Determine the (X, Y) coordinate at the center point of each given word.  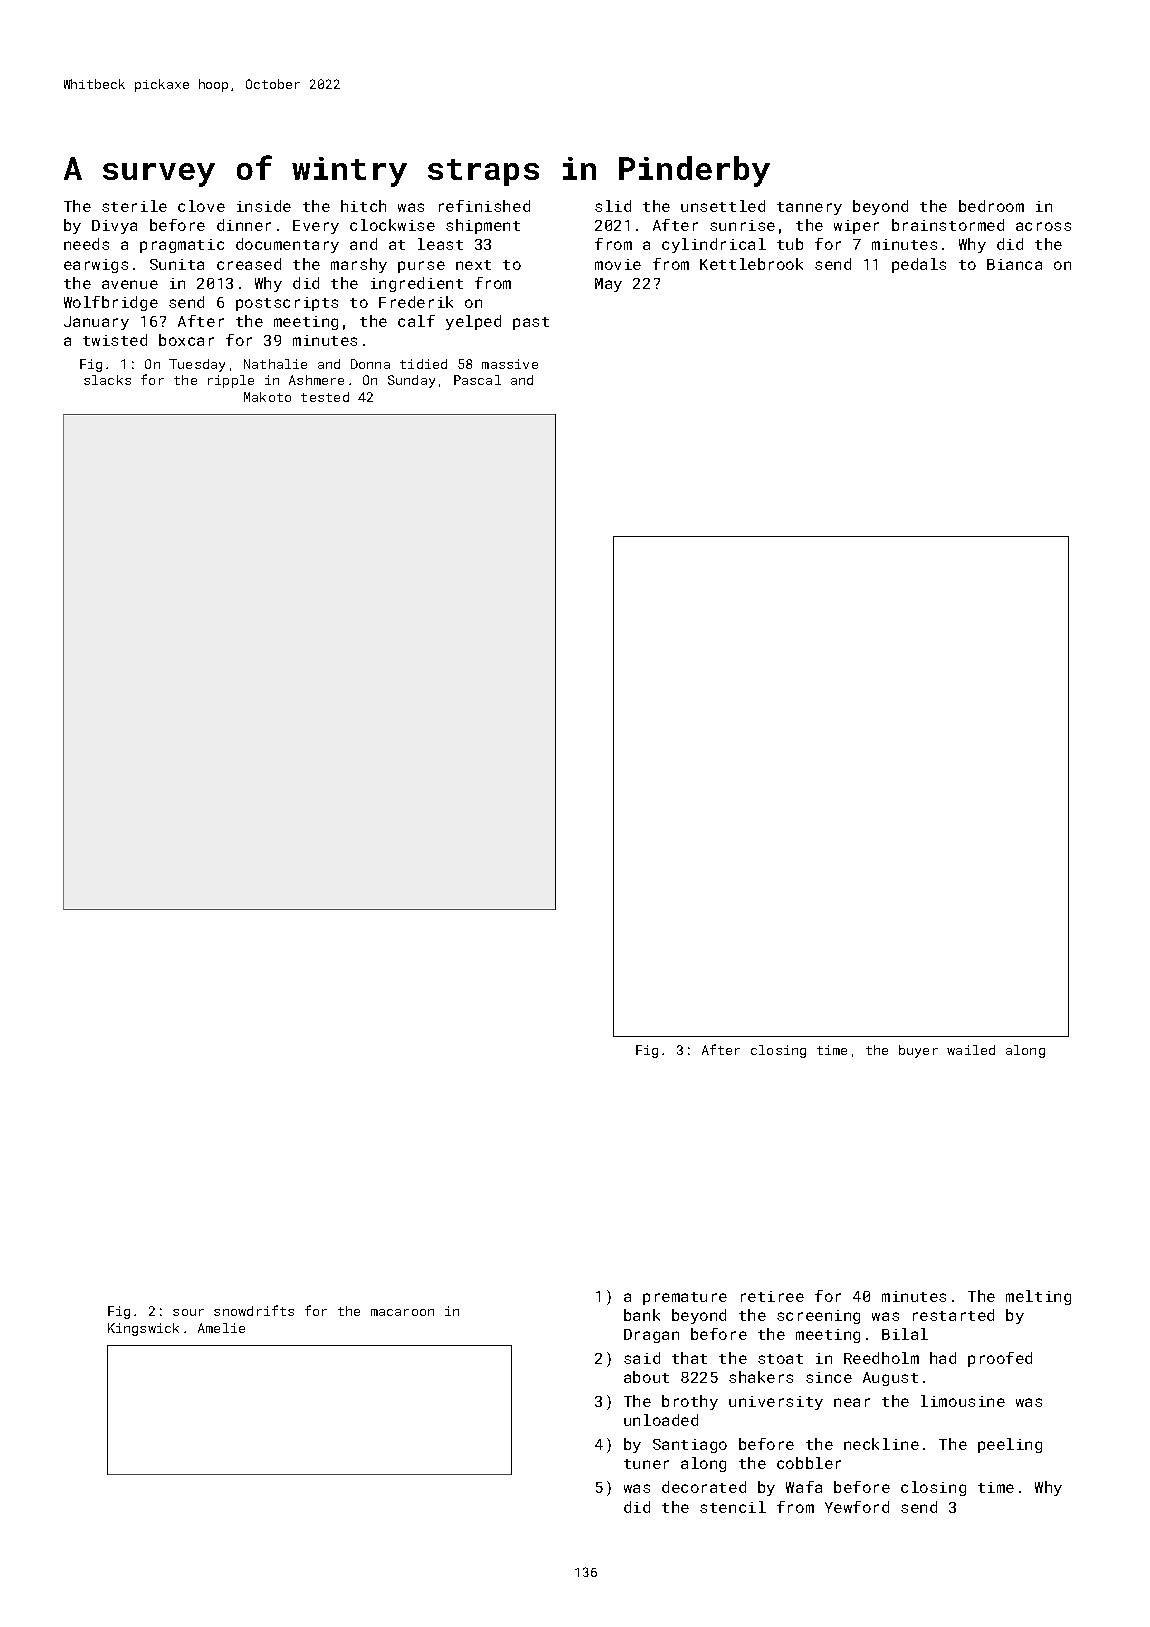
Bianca (1014, 264)
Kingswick (143, 1329)
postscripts (287, 304)
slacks (107, 380)
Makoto (267, 397)
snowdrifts (254, 1310)
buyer (918, 1051)
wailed (971, 1050)
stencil (733, 1507)
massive (510, 364)
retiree (772, 1296)
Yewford (857, 1507)
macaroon (402, 1312)
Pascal (477, 380)
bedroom (991, 206)
